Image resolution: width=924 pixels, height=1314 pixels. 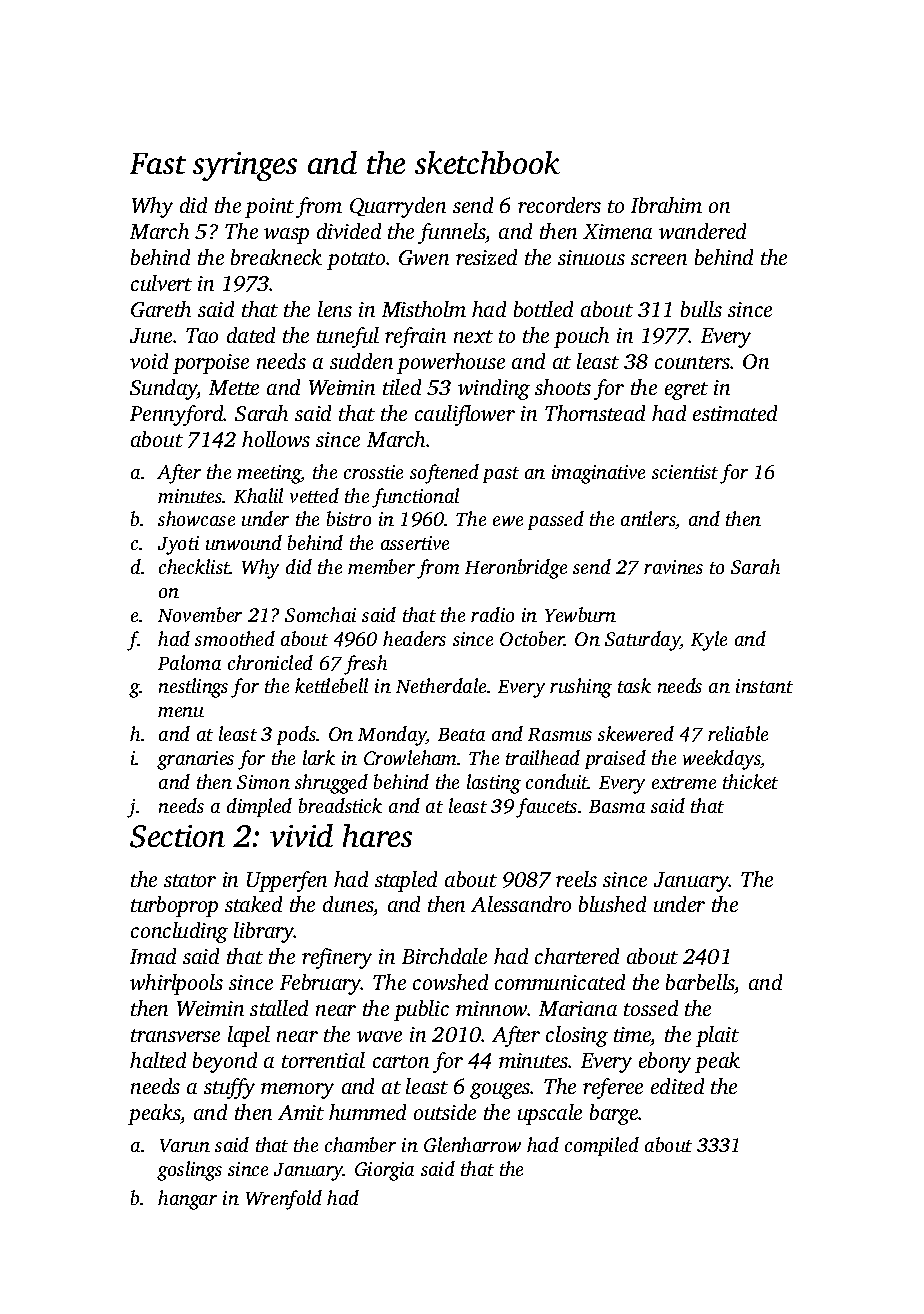 What do you see at coordinates (521, 904) in the image?
I see `Alessandro` at bounding box center [521, 904].
